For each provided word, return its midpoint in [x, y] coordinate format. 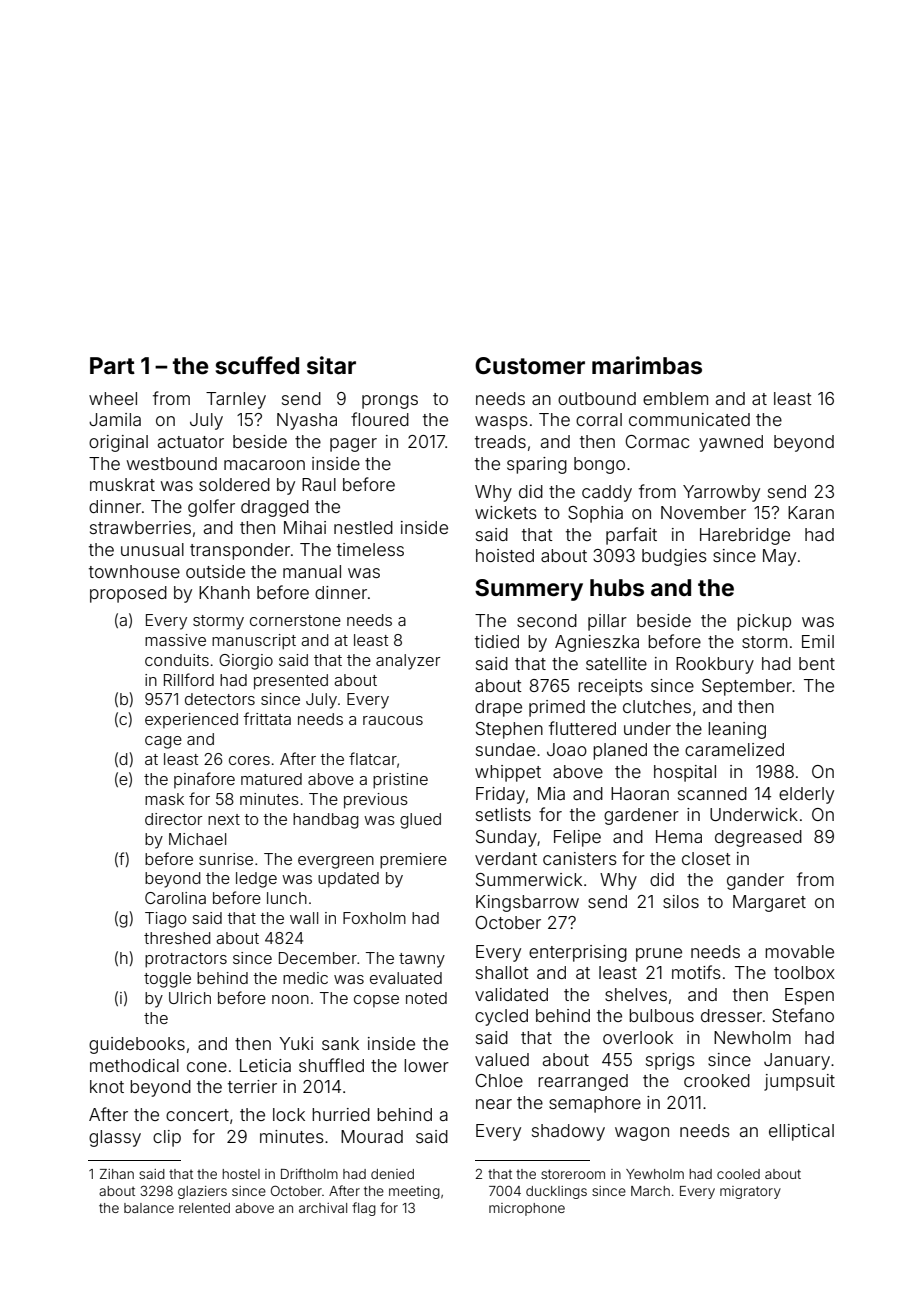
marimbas [647, 365]
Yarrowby [721, 493]
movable [799, 951]
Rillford [189, 679]
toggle [167, 980]
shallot [502, 972]
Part [112, 366]
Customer [530, 366]
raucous [393, 720]
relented [204, 1208]
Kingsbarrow [527, 903]
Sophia [595, 514]
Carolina [175, 898]
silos [681, 901]
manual [312, 571]
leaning [737, 730]
